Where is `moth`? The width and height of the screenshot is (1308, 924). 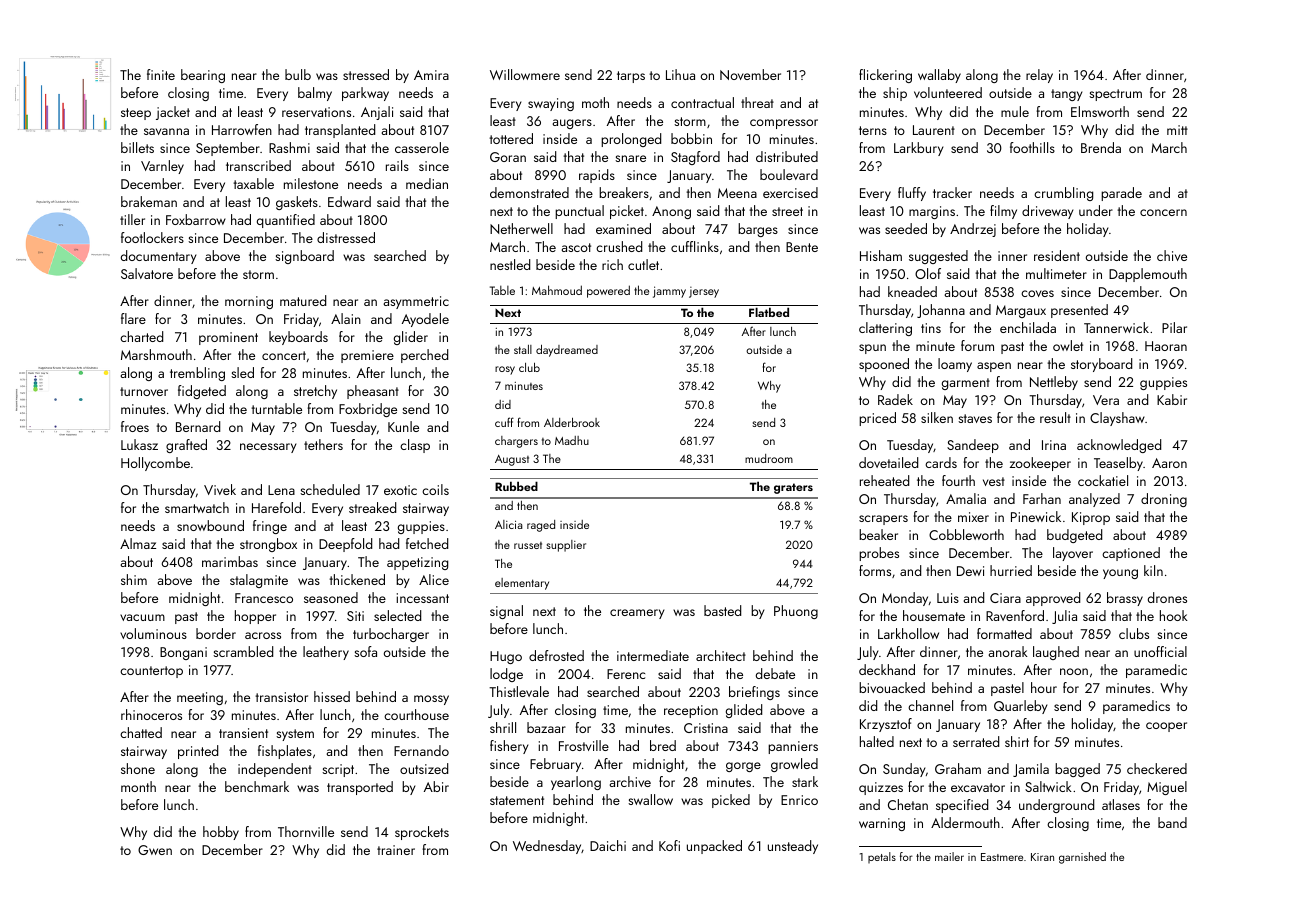
moth is located at coordinates (595, 102).
